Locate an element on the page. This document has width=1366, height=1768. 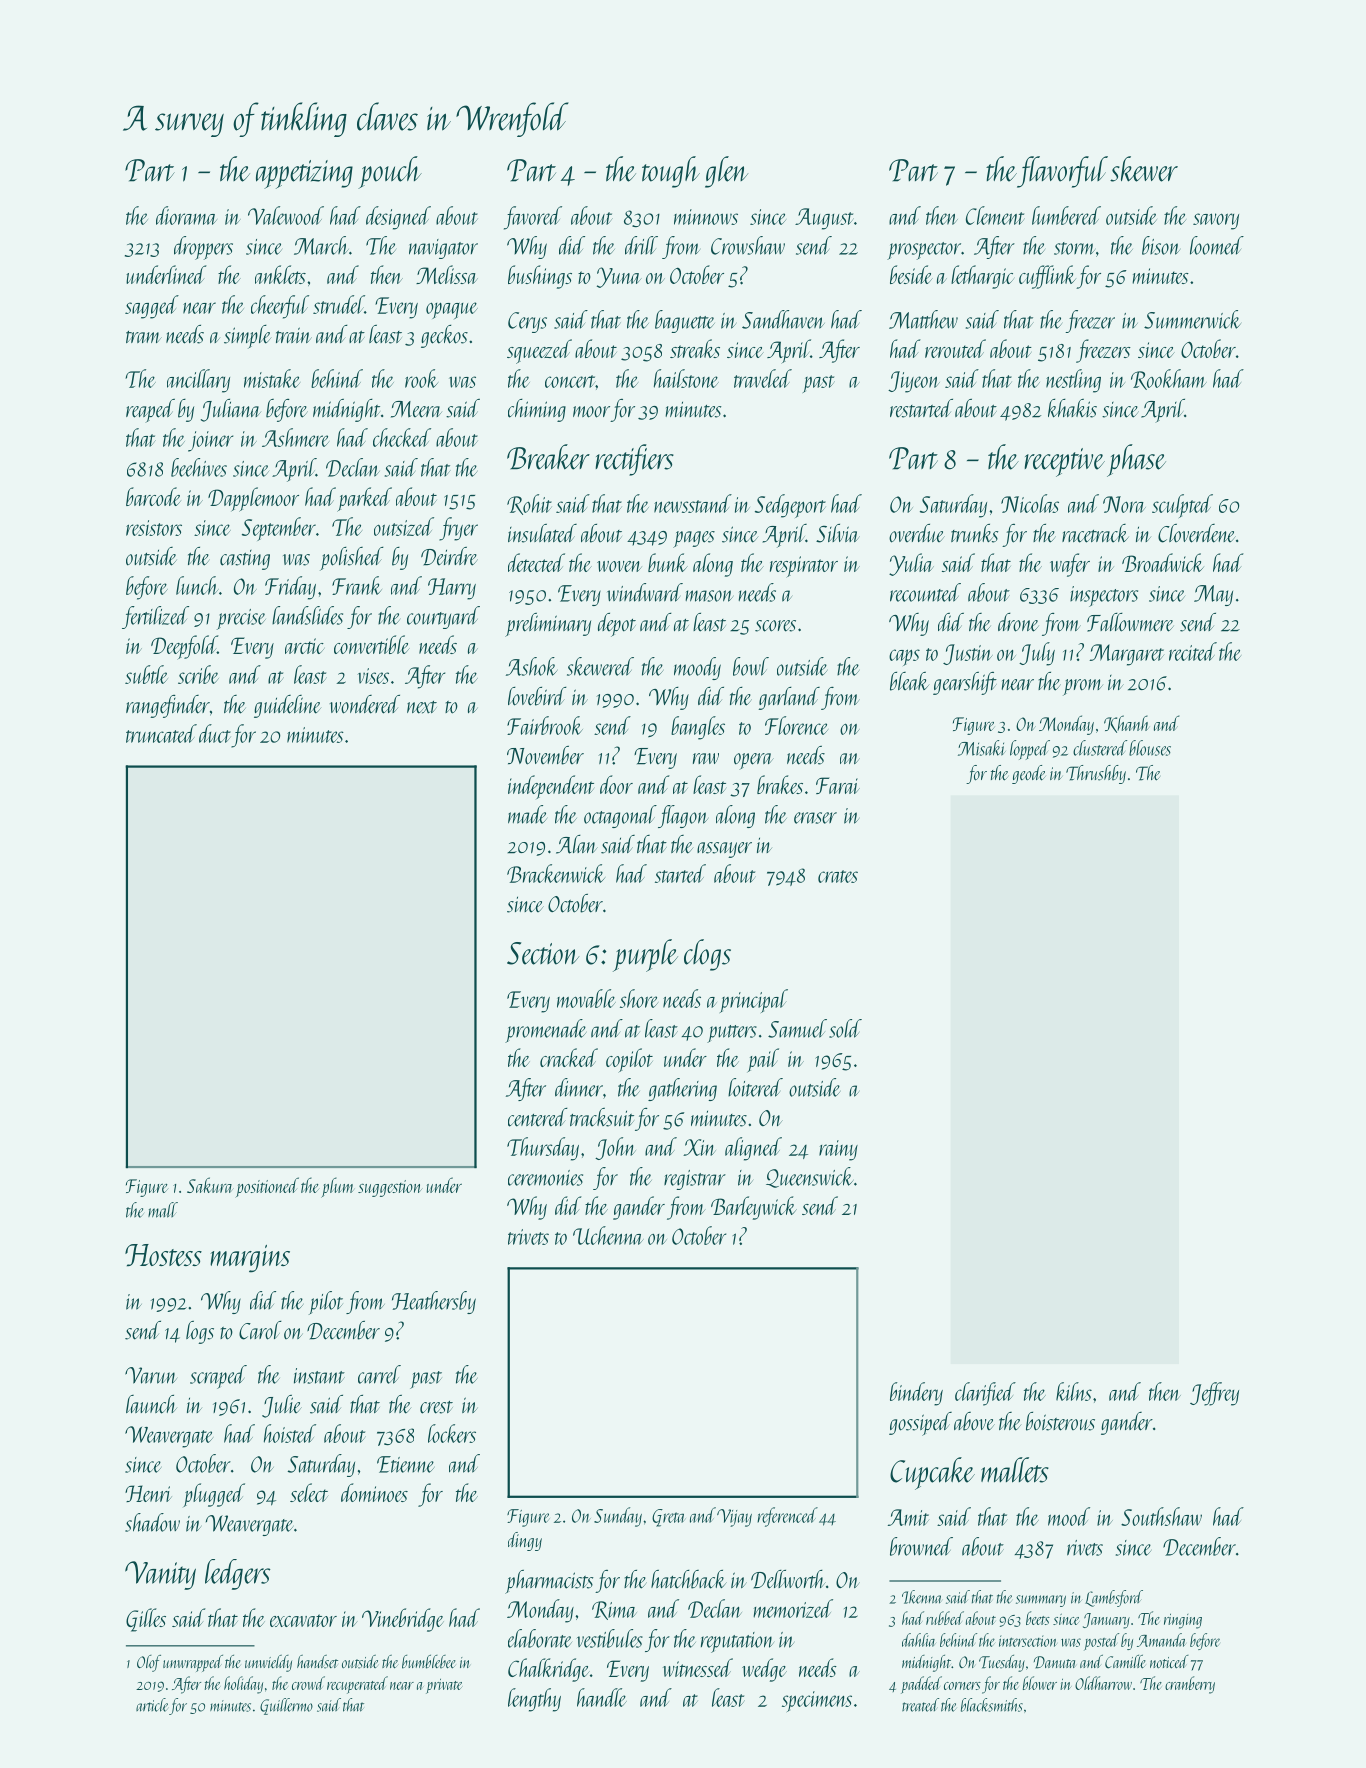
Heathersby is located at coordinates (434, 1302).
